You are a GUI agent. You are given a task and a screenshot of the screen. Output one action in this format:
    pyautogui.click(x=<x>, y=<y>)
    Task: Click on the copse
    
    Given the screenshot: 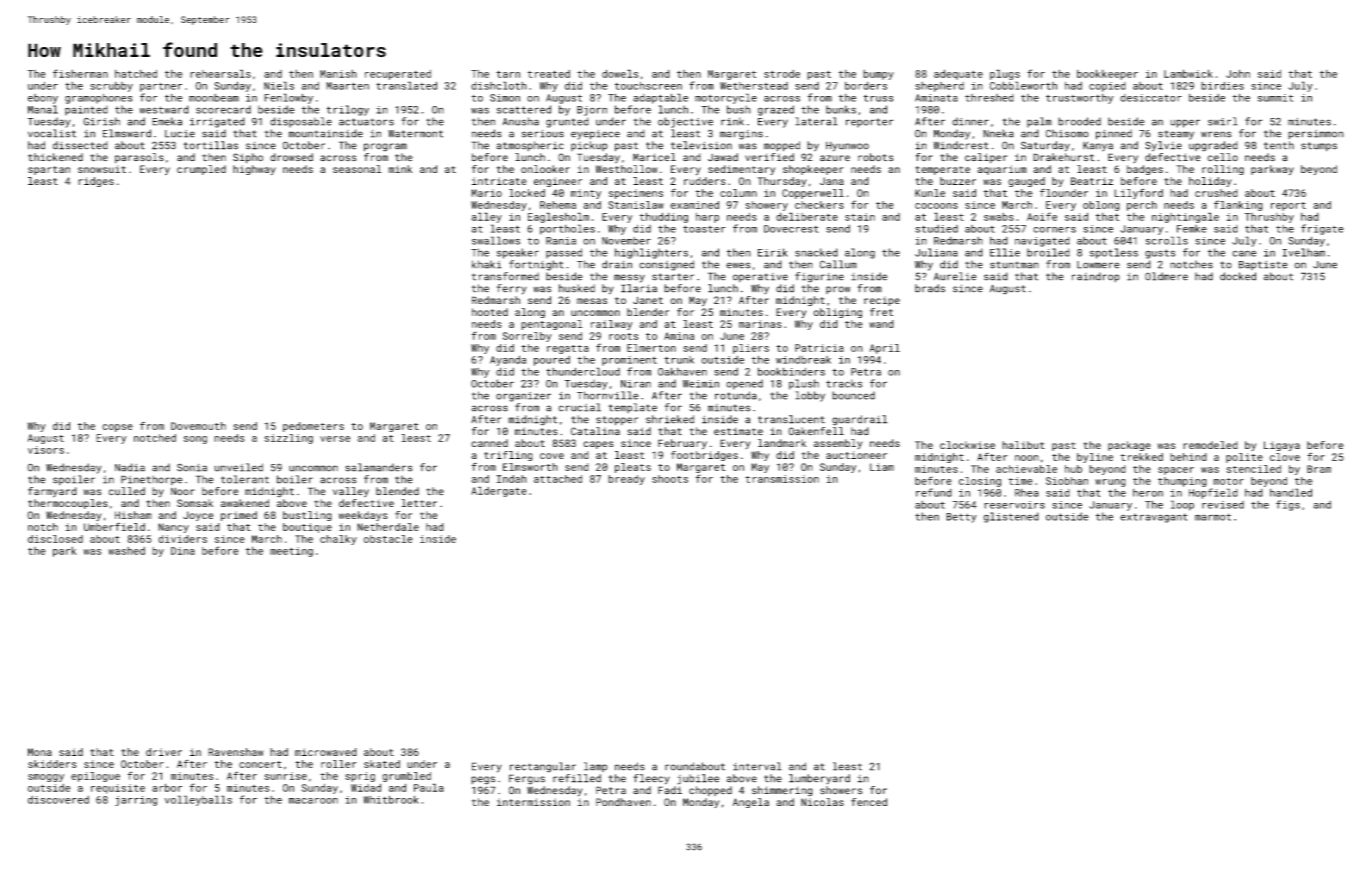 What is the action you would take?
    pyautogui.click(x=117, y=428)
